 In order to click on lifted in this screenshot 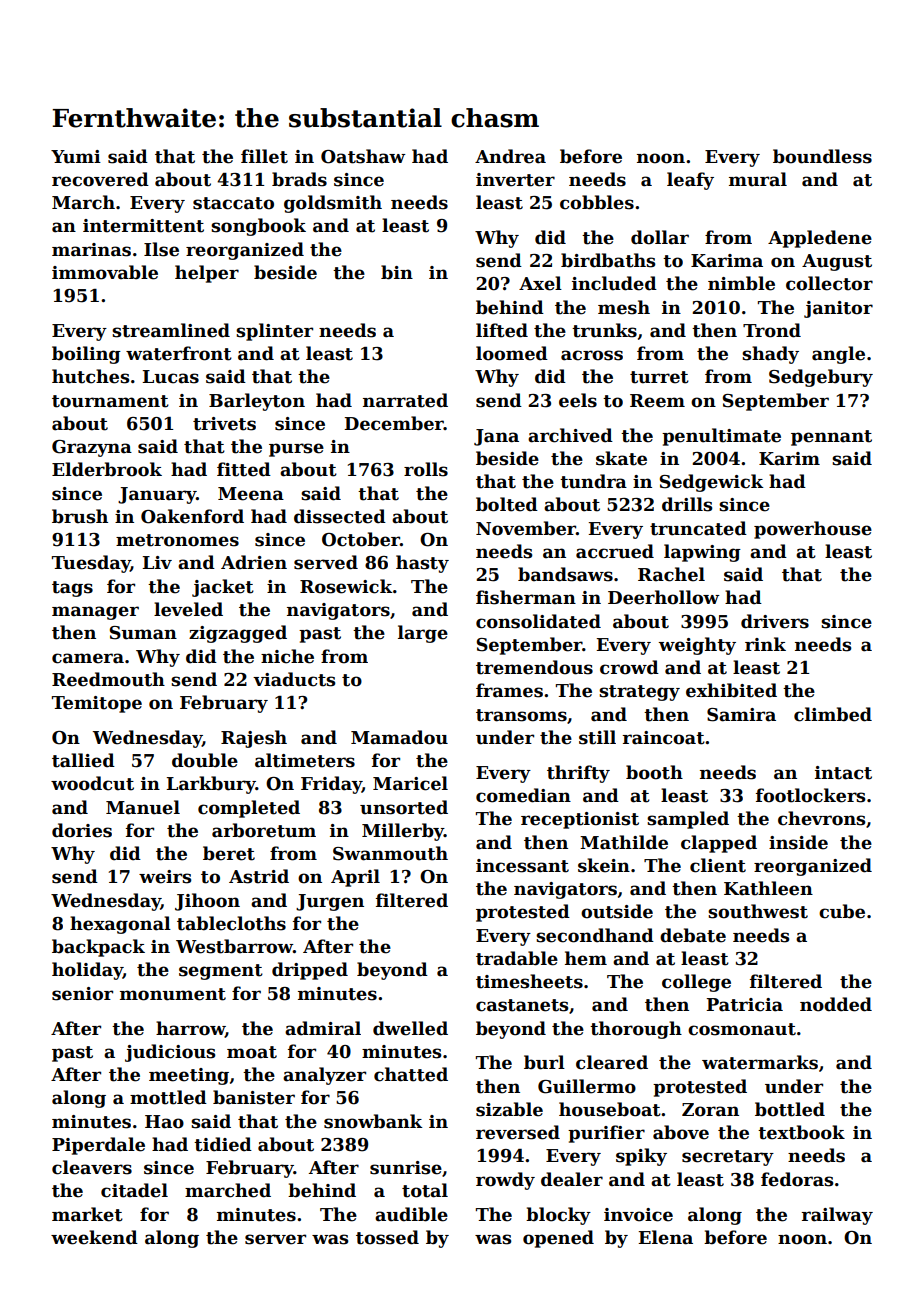, I will do `click(502, 330)`.
